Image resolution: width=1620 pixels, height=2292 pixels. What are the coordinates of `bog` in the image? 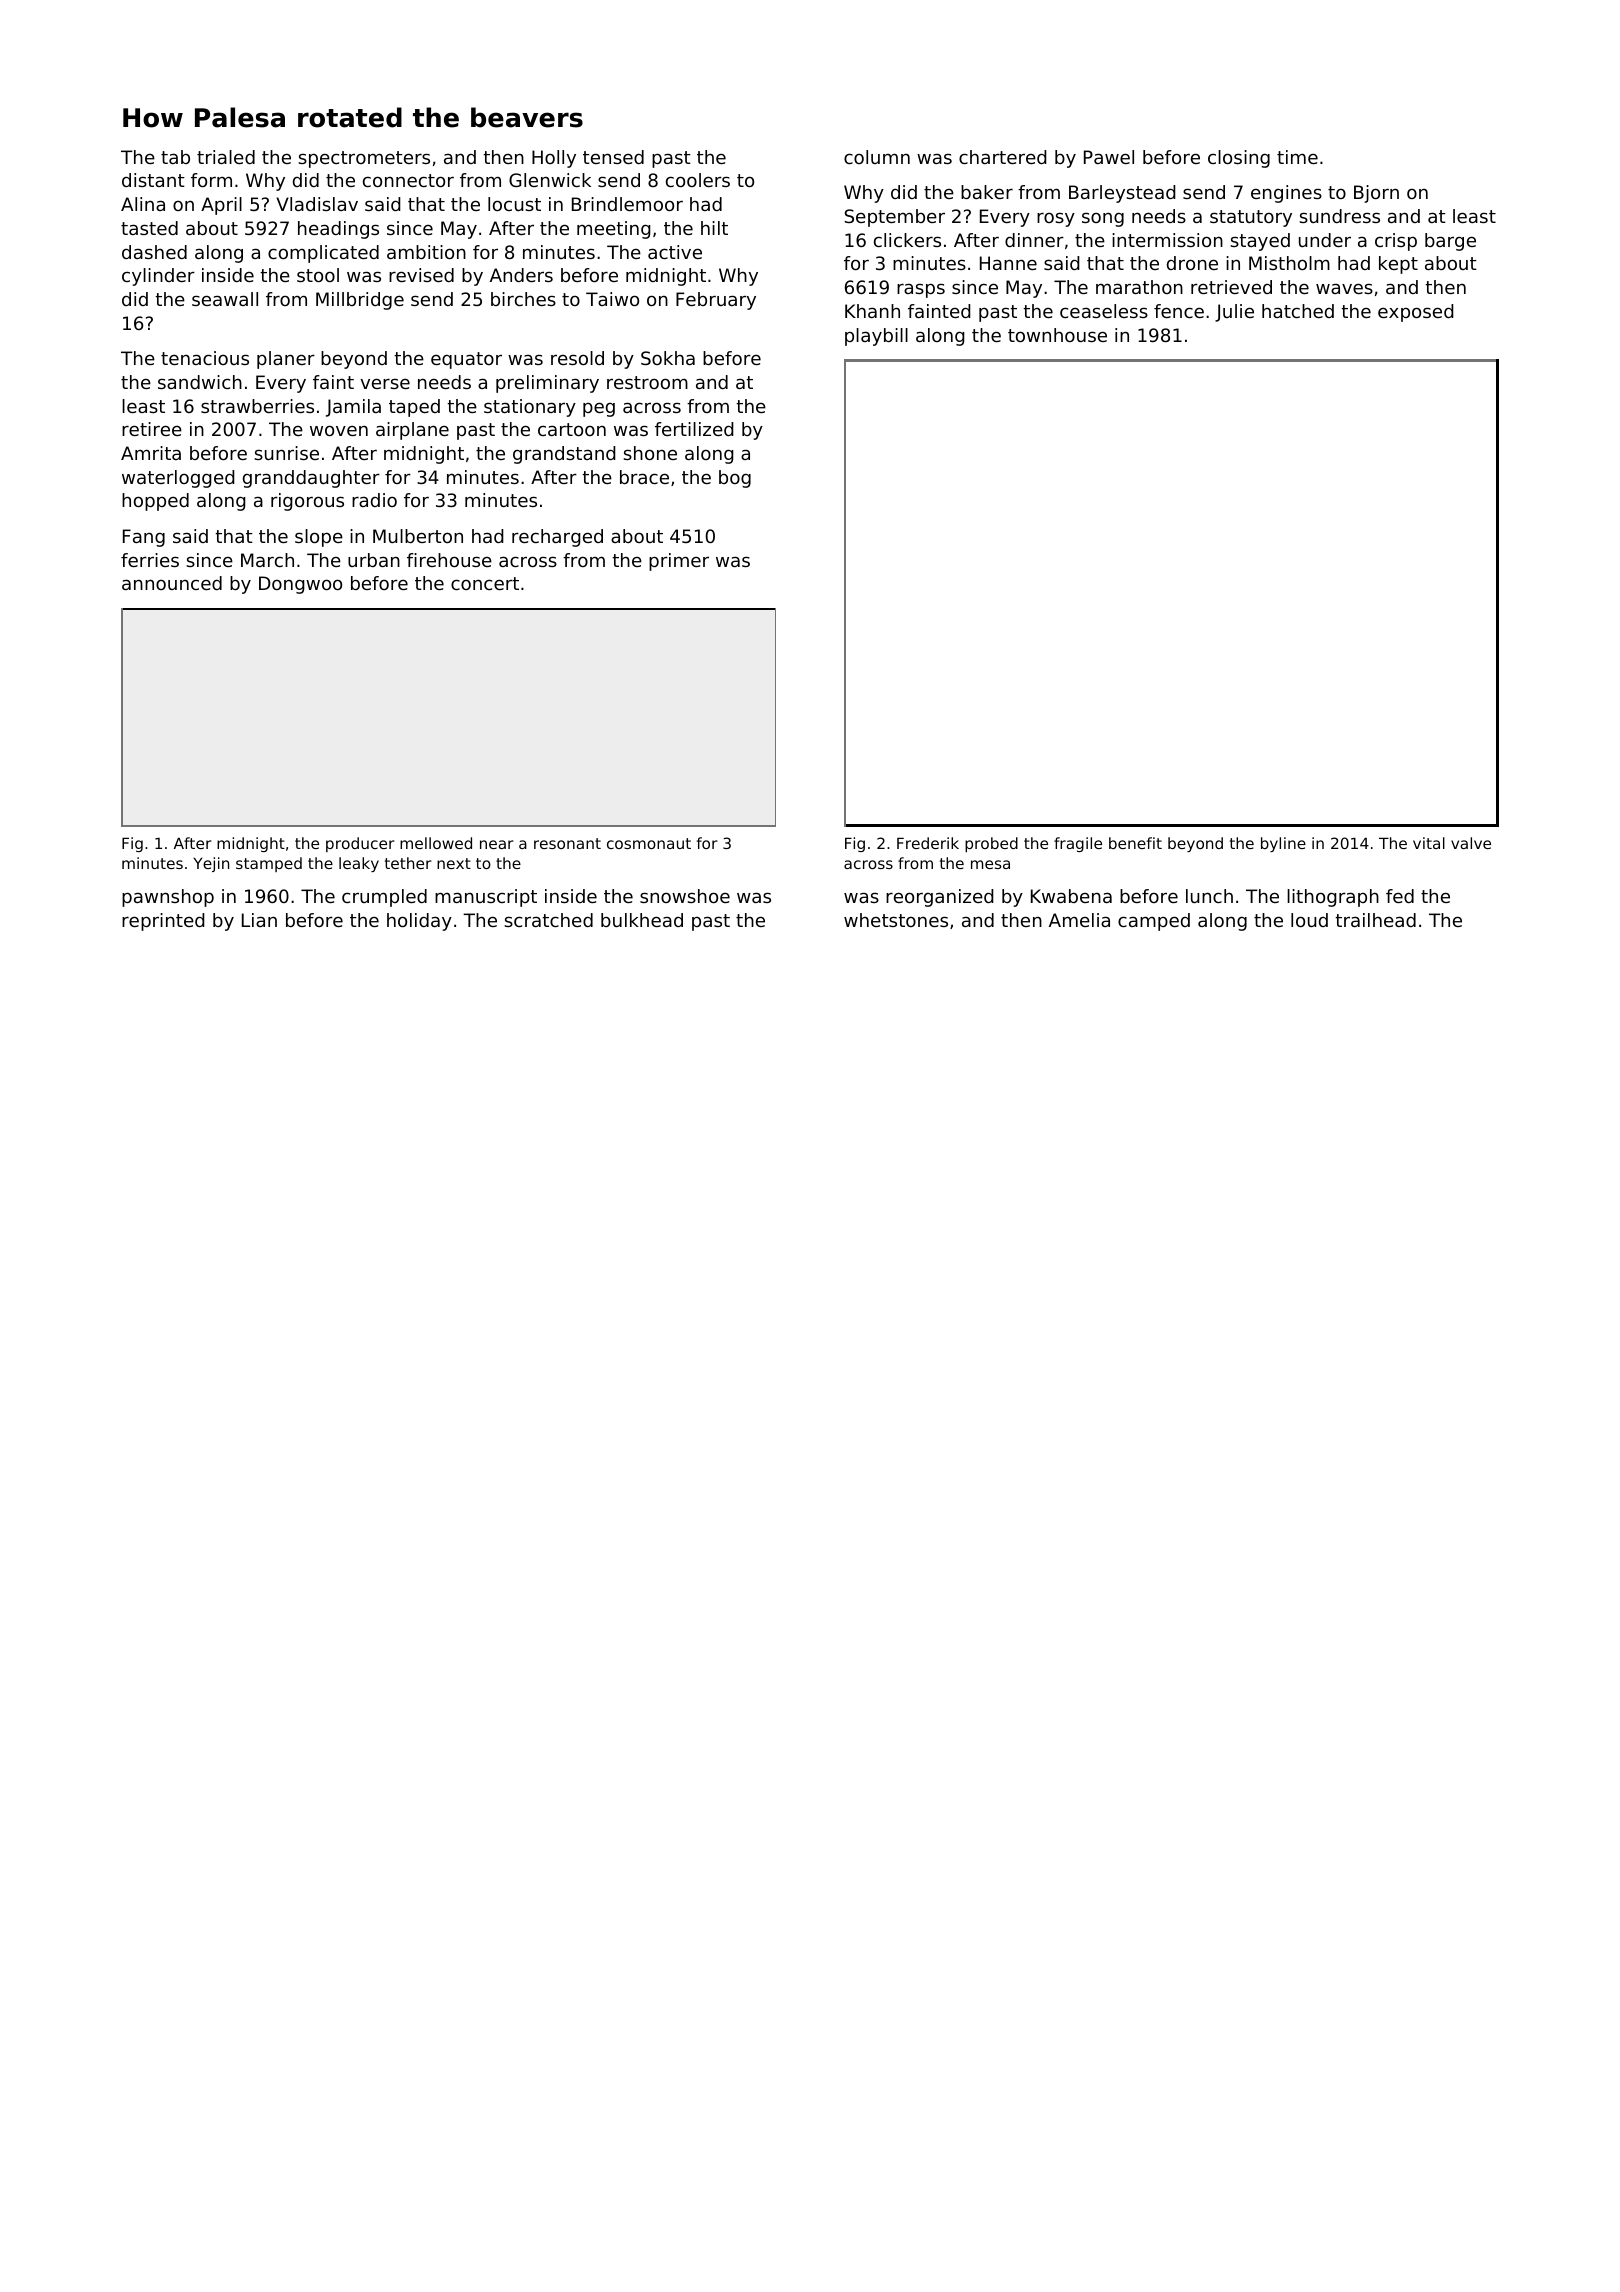 It's located at (735, 479).
